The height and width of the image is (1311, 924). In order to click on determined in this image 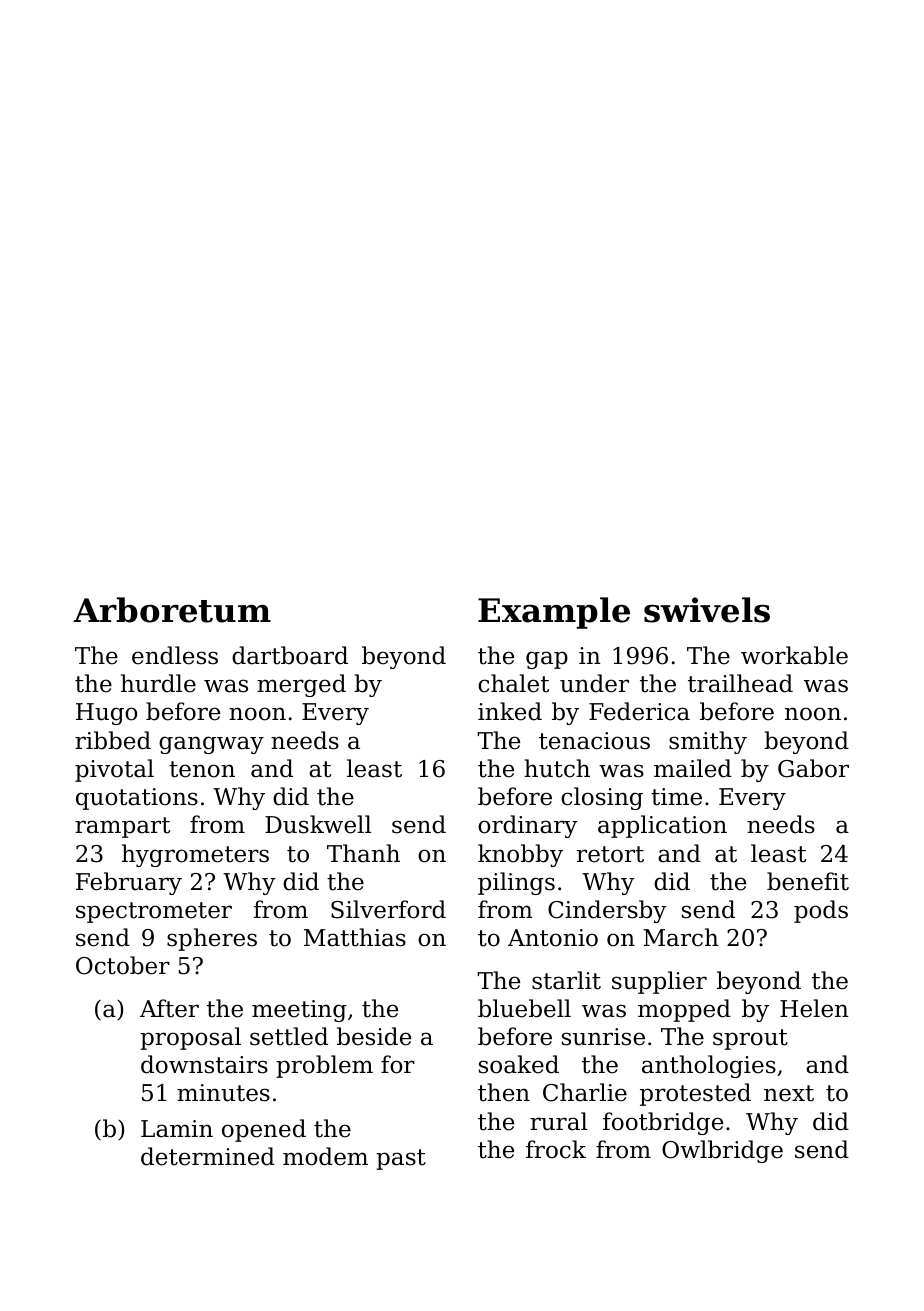, I will do `click(208, 1156)`.
